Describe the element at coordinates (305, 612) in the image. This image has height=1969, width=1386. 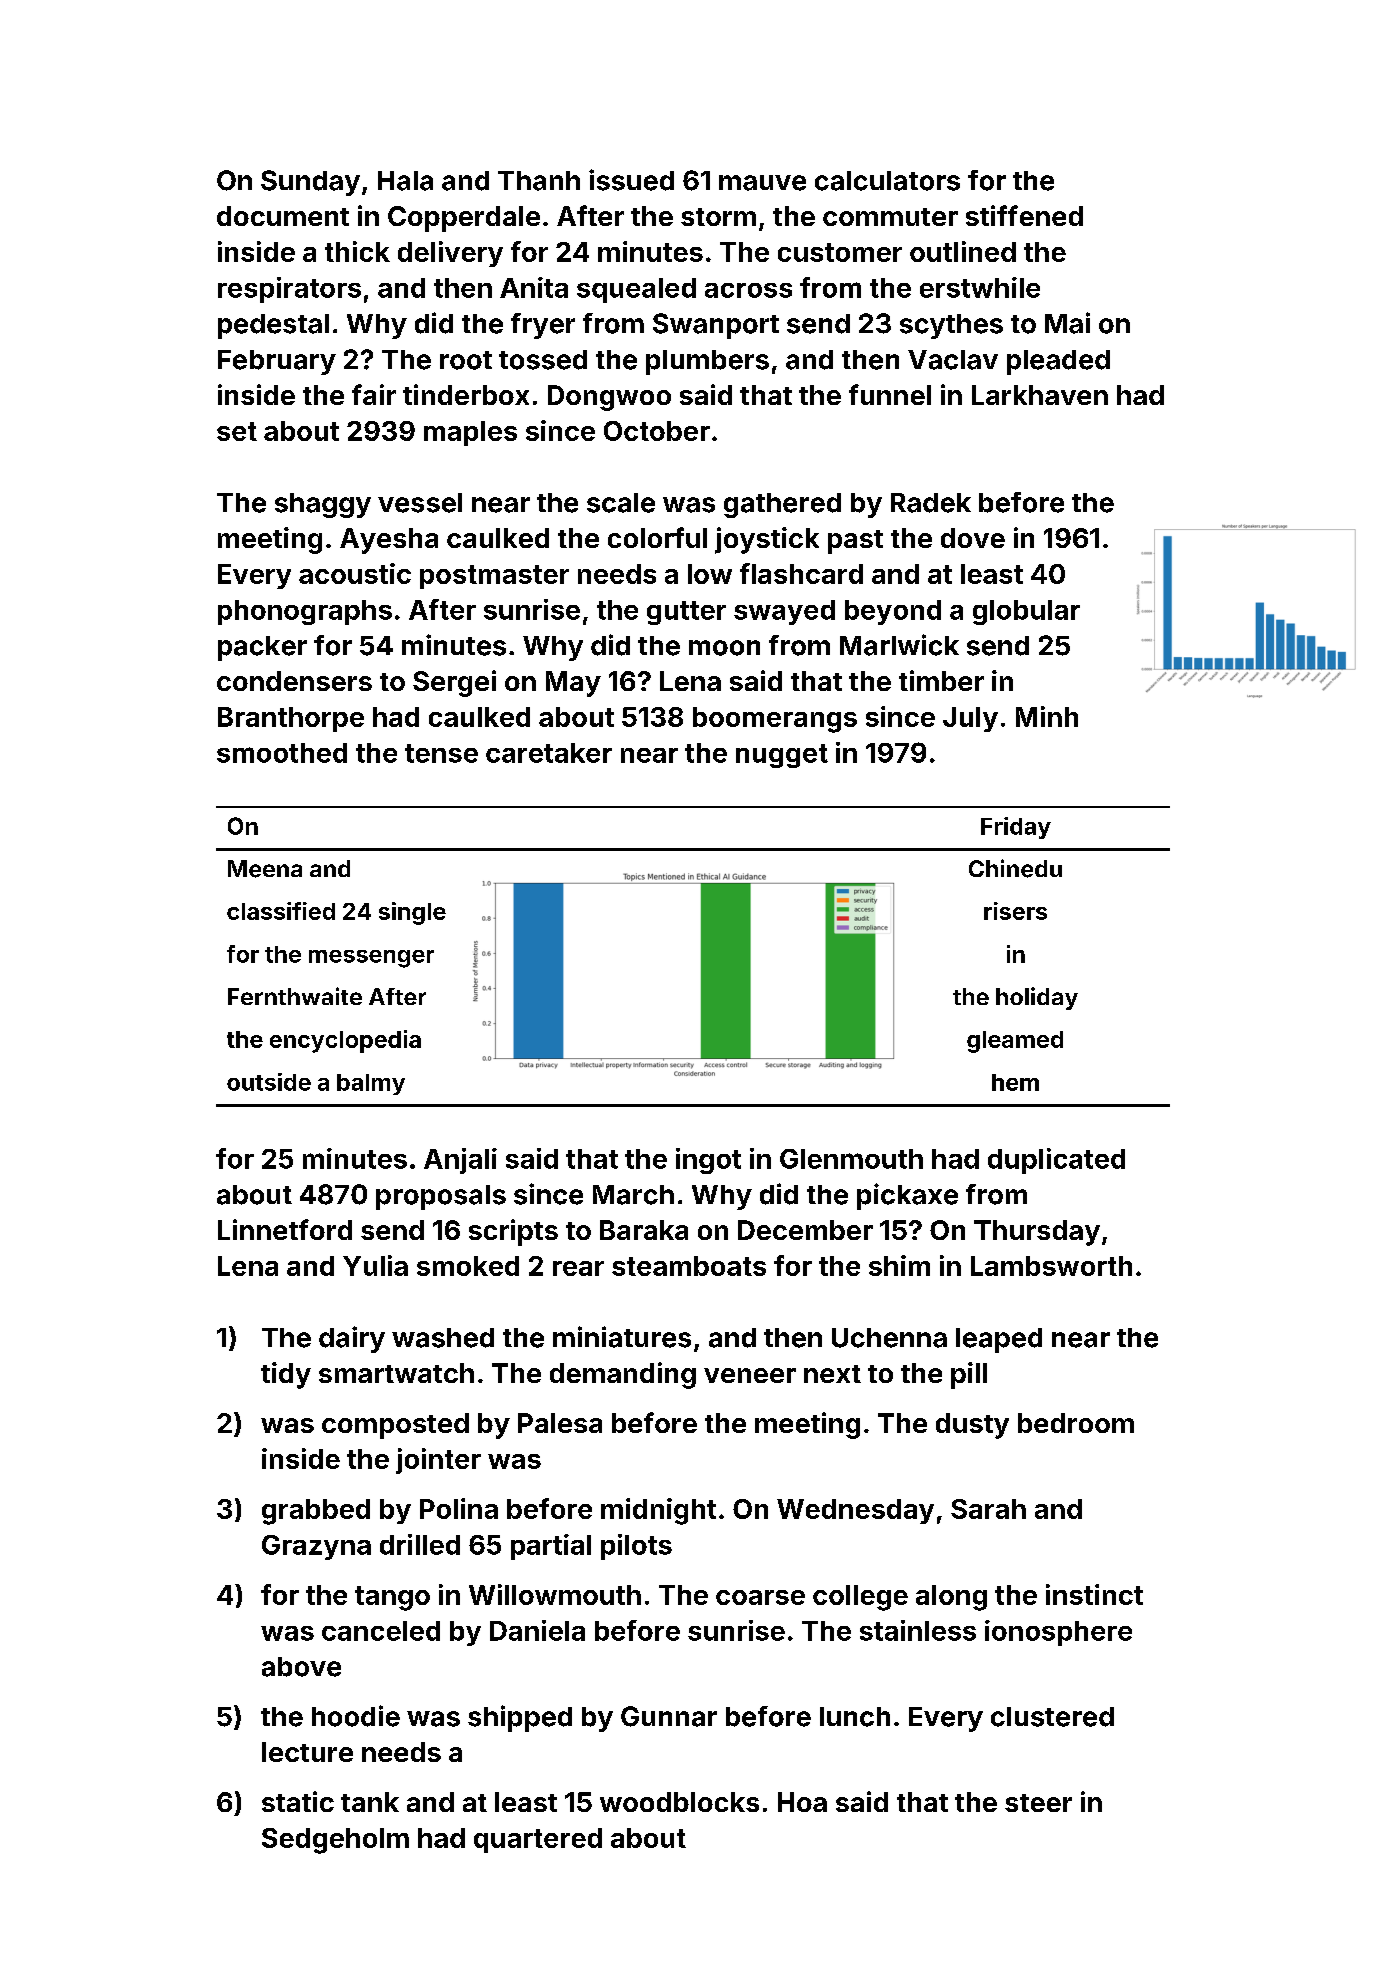
I see `phonographs` at that location.
